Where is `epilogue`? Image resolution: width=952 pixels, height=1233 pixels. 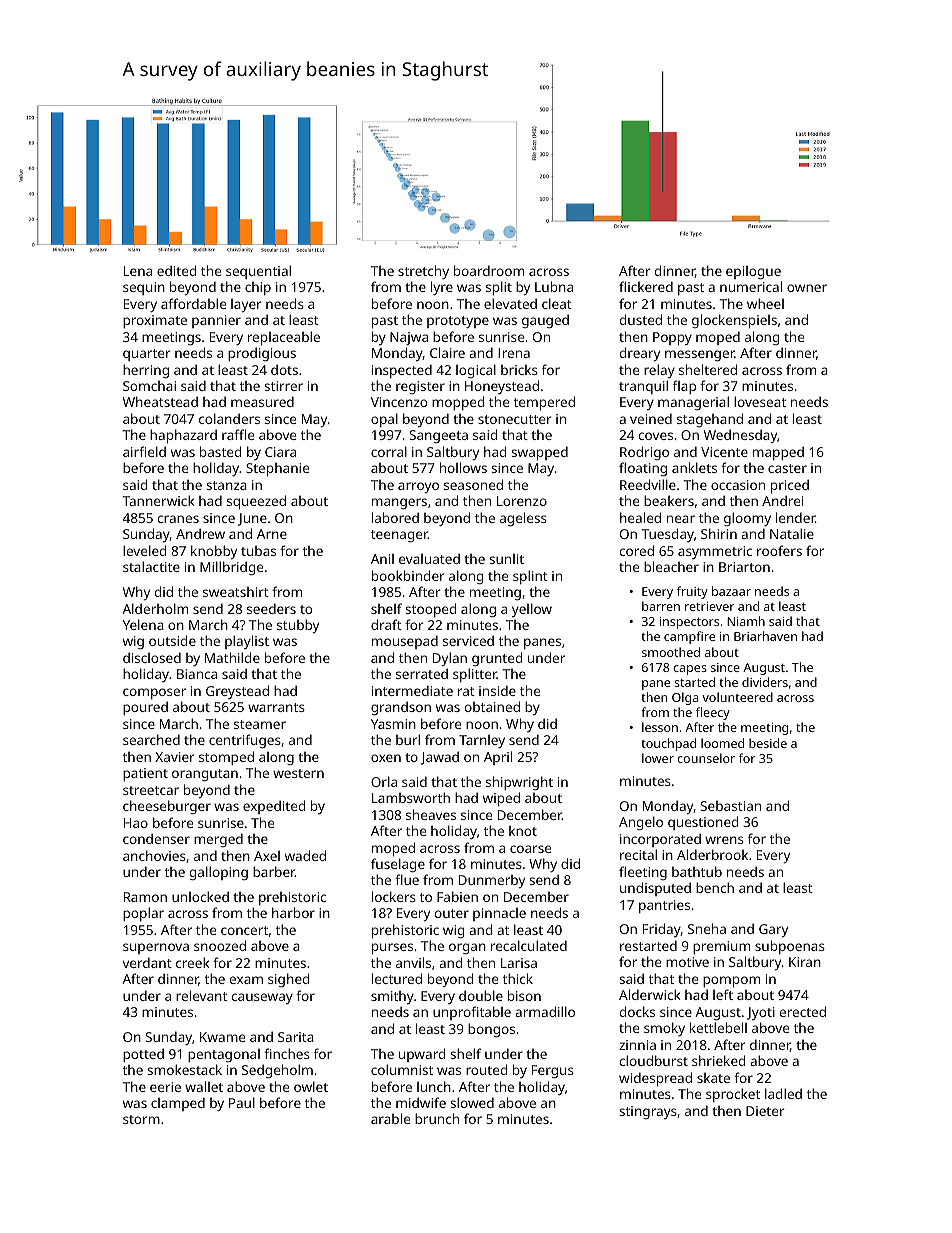
epilogue is located at coordinates (753, 272).
